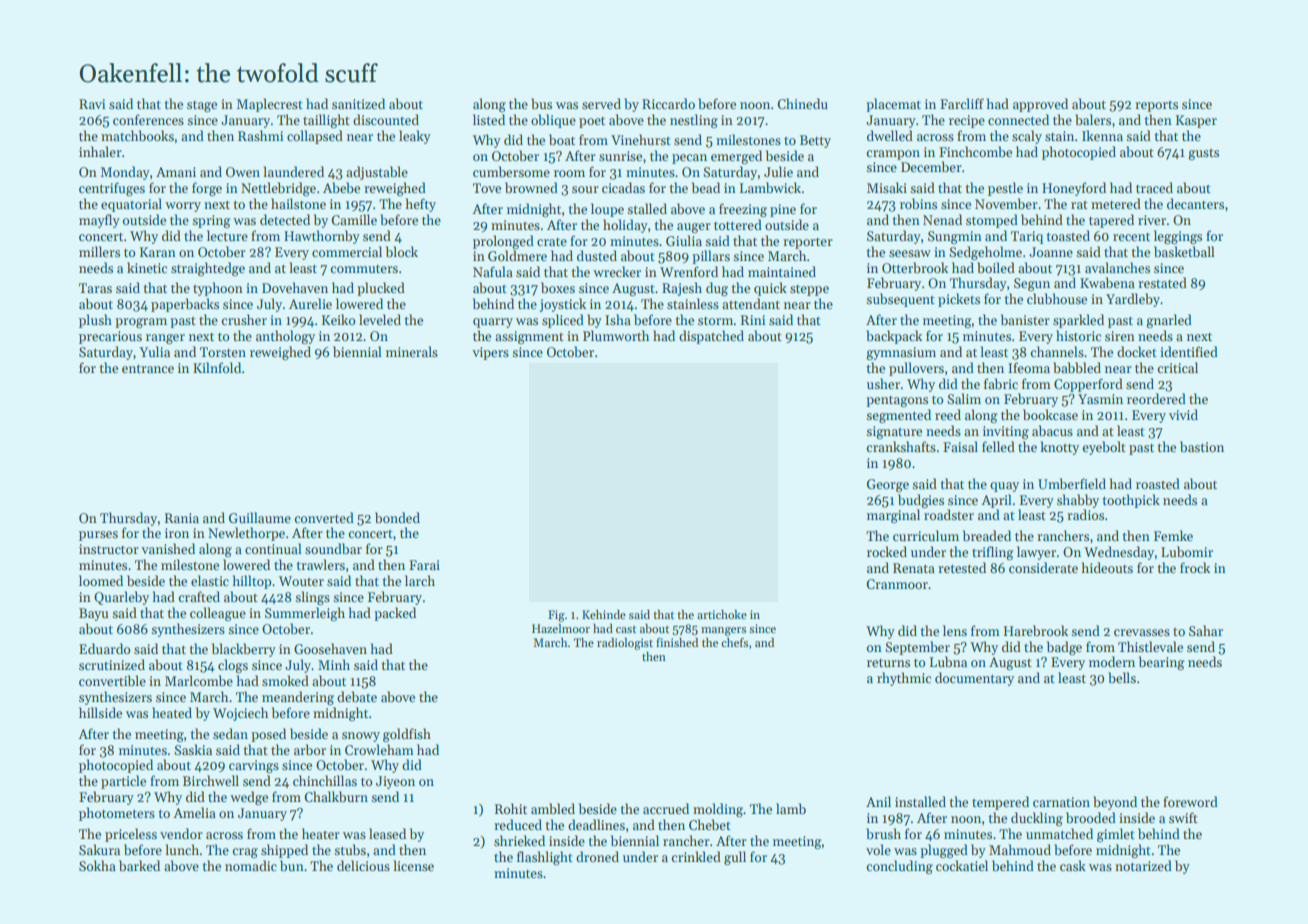 The image size is (1308, 924). I want to click on rhythmic, so click(904, 679).
